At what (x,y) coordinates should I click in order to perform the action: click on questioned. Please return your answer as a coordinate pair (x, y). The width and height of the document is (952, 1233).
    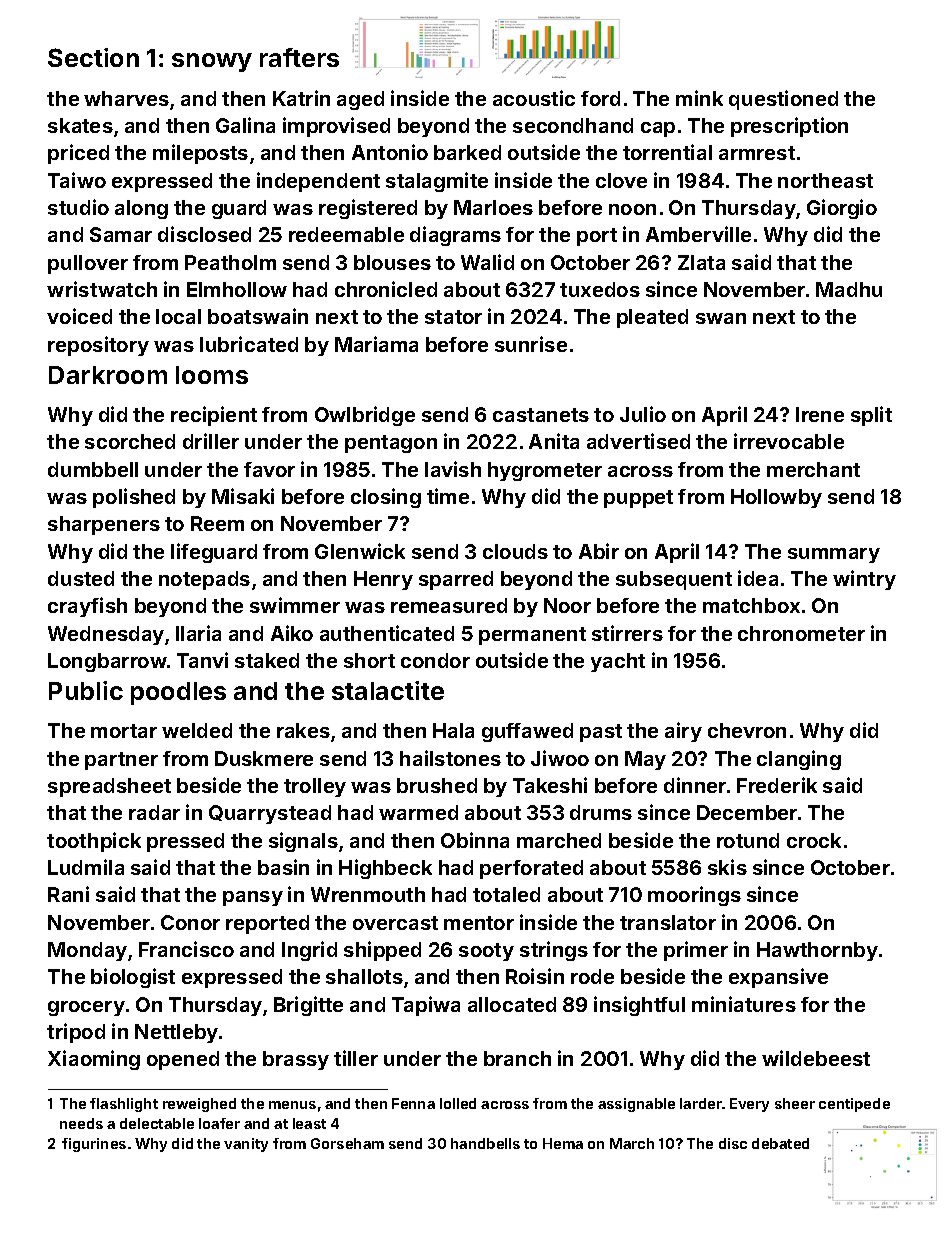
    Looking at the image, I should click on (783, 100).
